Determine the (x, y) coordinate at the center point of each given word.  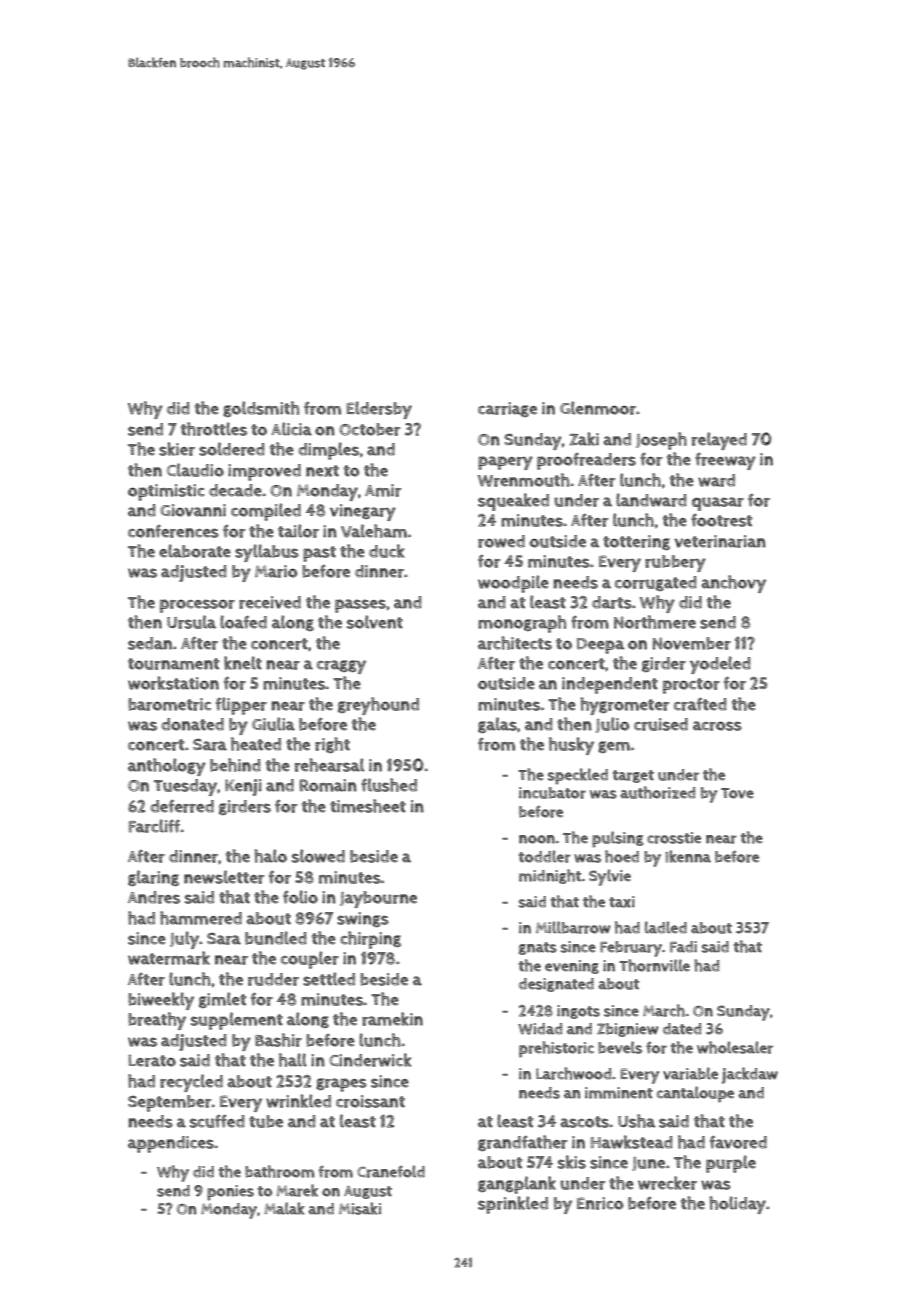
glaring (153, 878)
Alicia (291, 429)
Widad (540, 1029)
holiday (738, 1205)
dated (682, 1029)
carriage (507, 409)
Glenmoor (598, 408)
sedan (150, 643)
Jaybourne (378, 899)
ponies (230, 1193)
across (717, 726)
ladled (666, 927)
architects (515, 643)
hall (293, 1060)
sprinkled (513, 1205)
